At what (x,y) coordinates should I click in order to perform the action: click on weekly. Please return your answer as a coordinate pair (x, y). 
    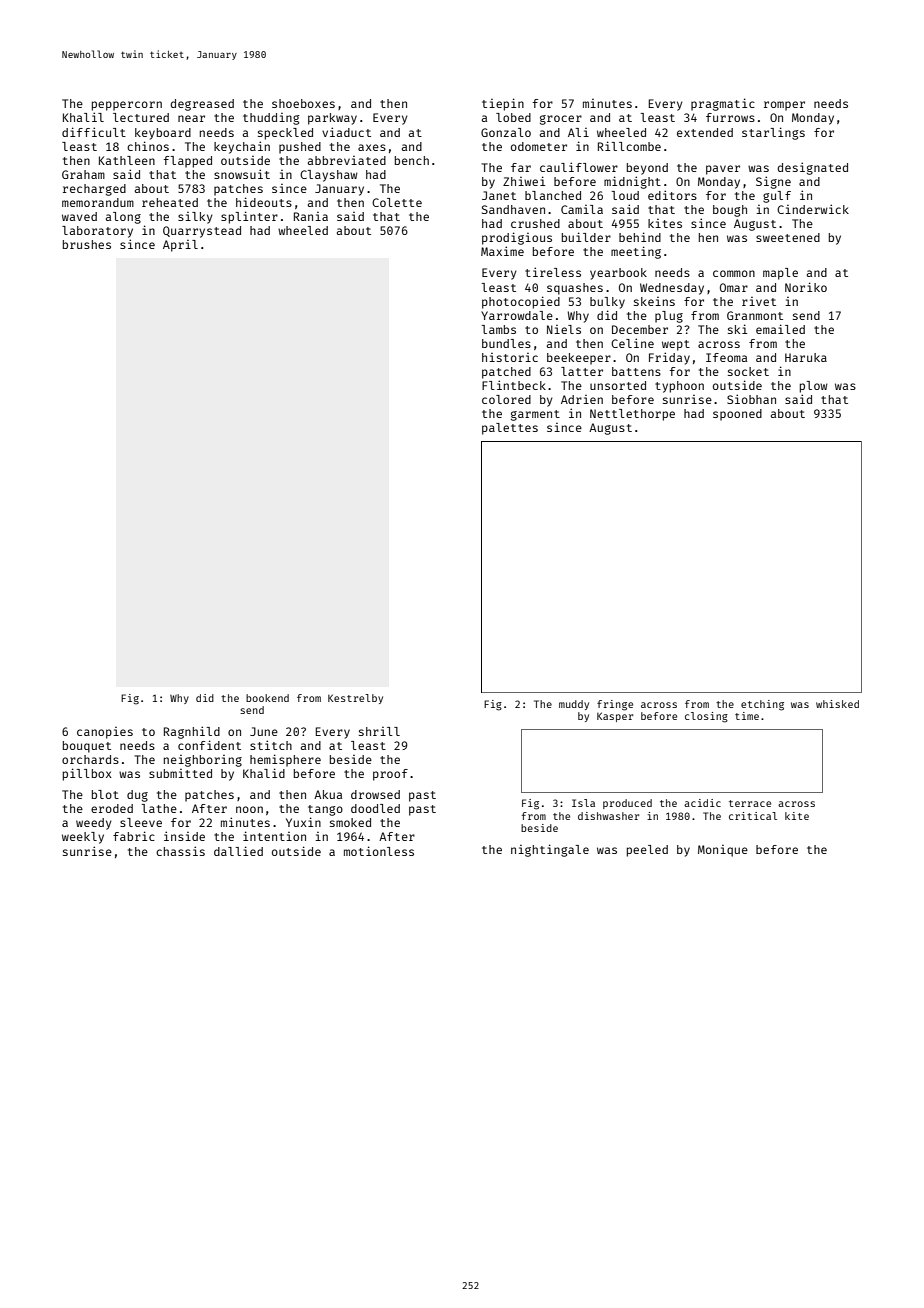
    Looking at the image, I should click on (83, 838).
